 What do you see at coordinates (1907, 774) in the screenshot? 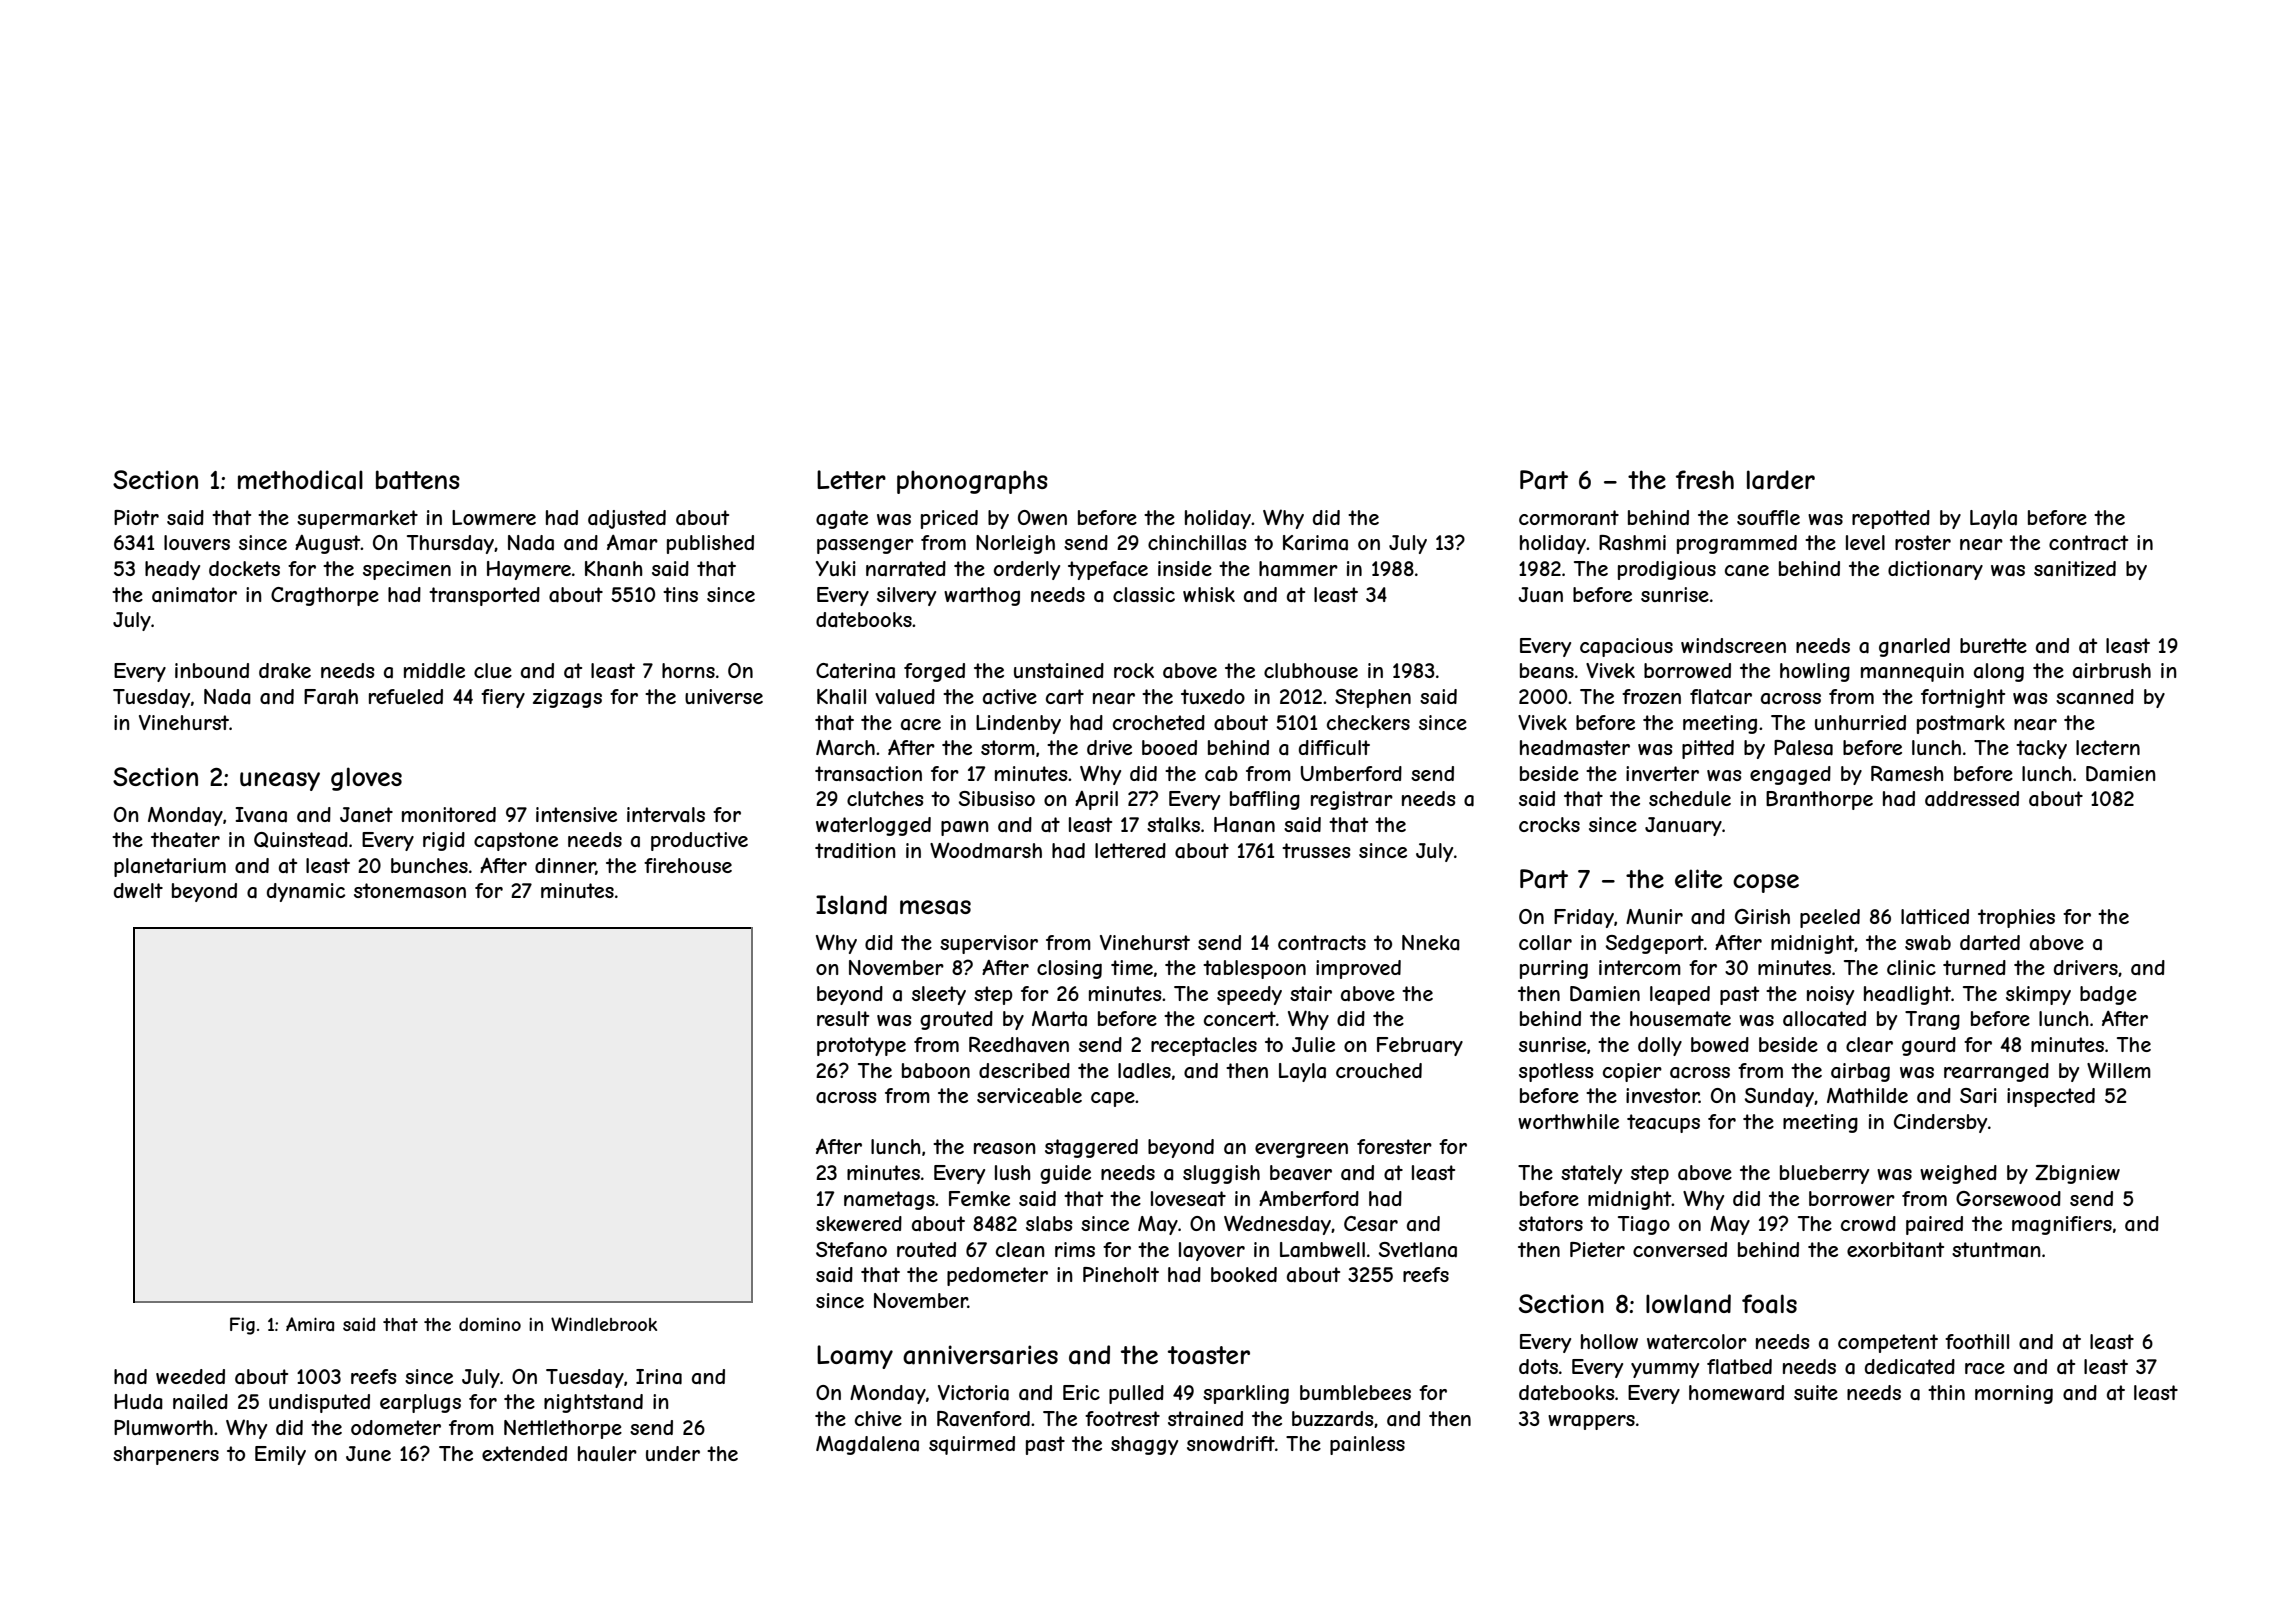
I see `Ramesh` at bounding box center [1907, 774].
